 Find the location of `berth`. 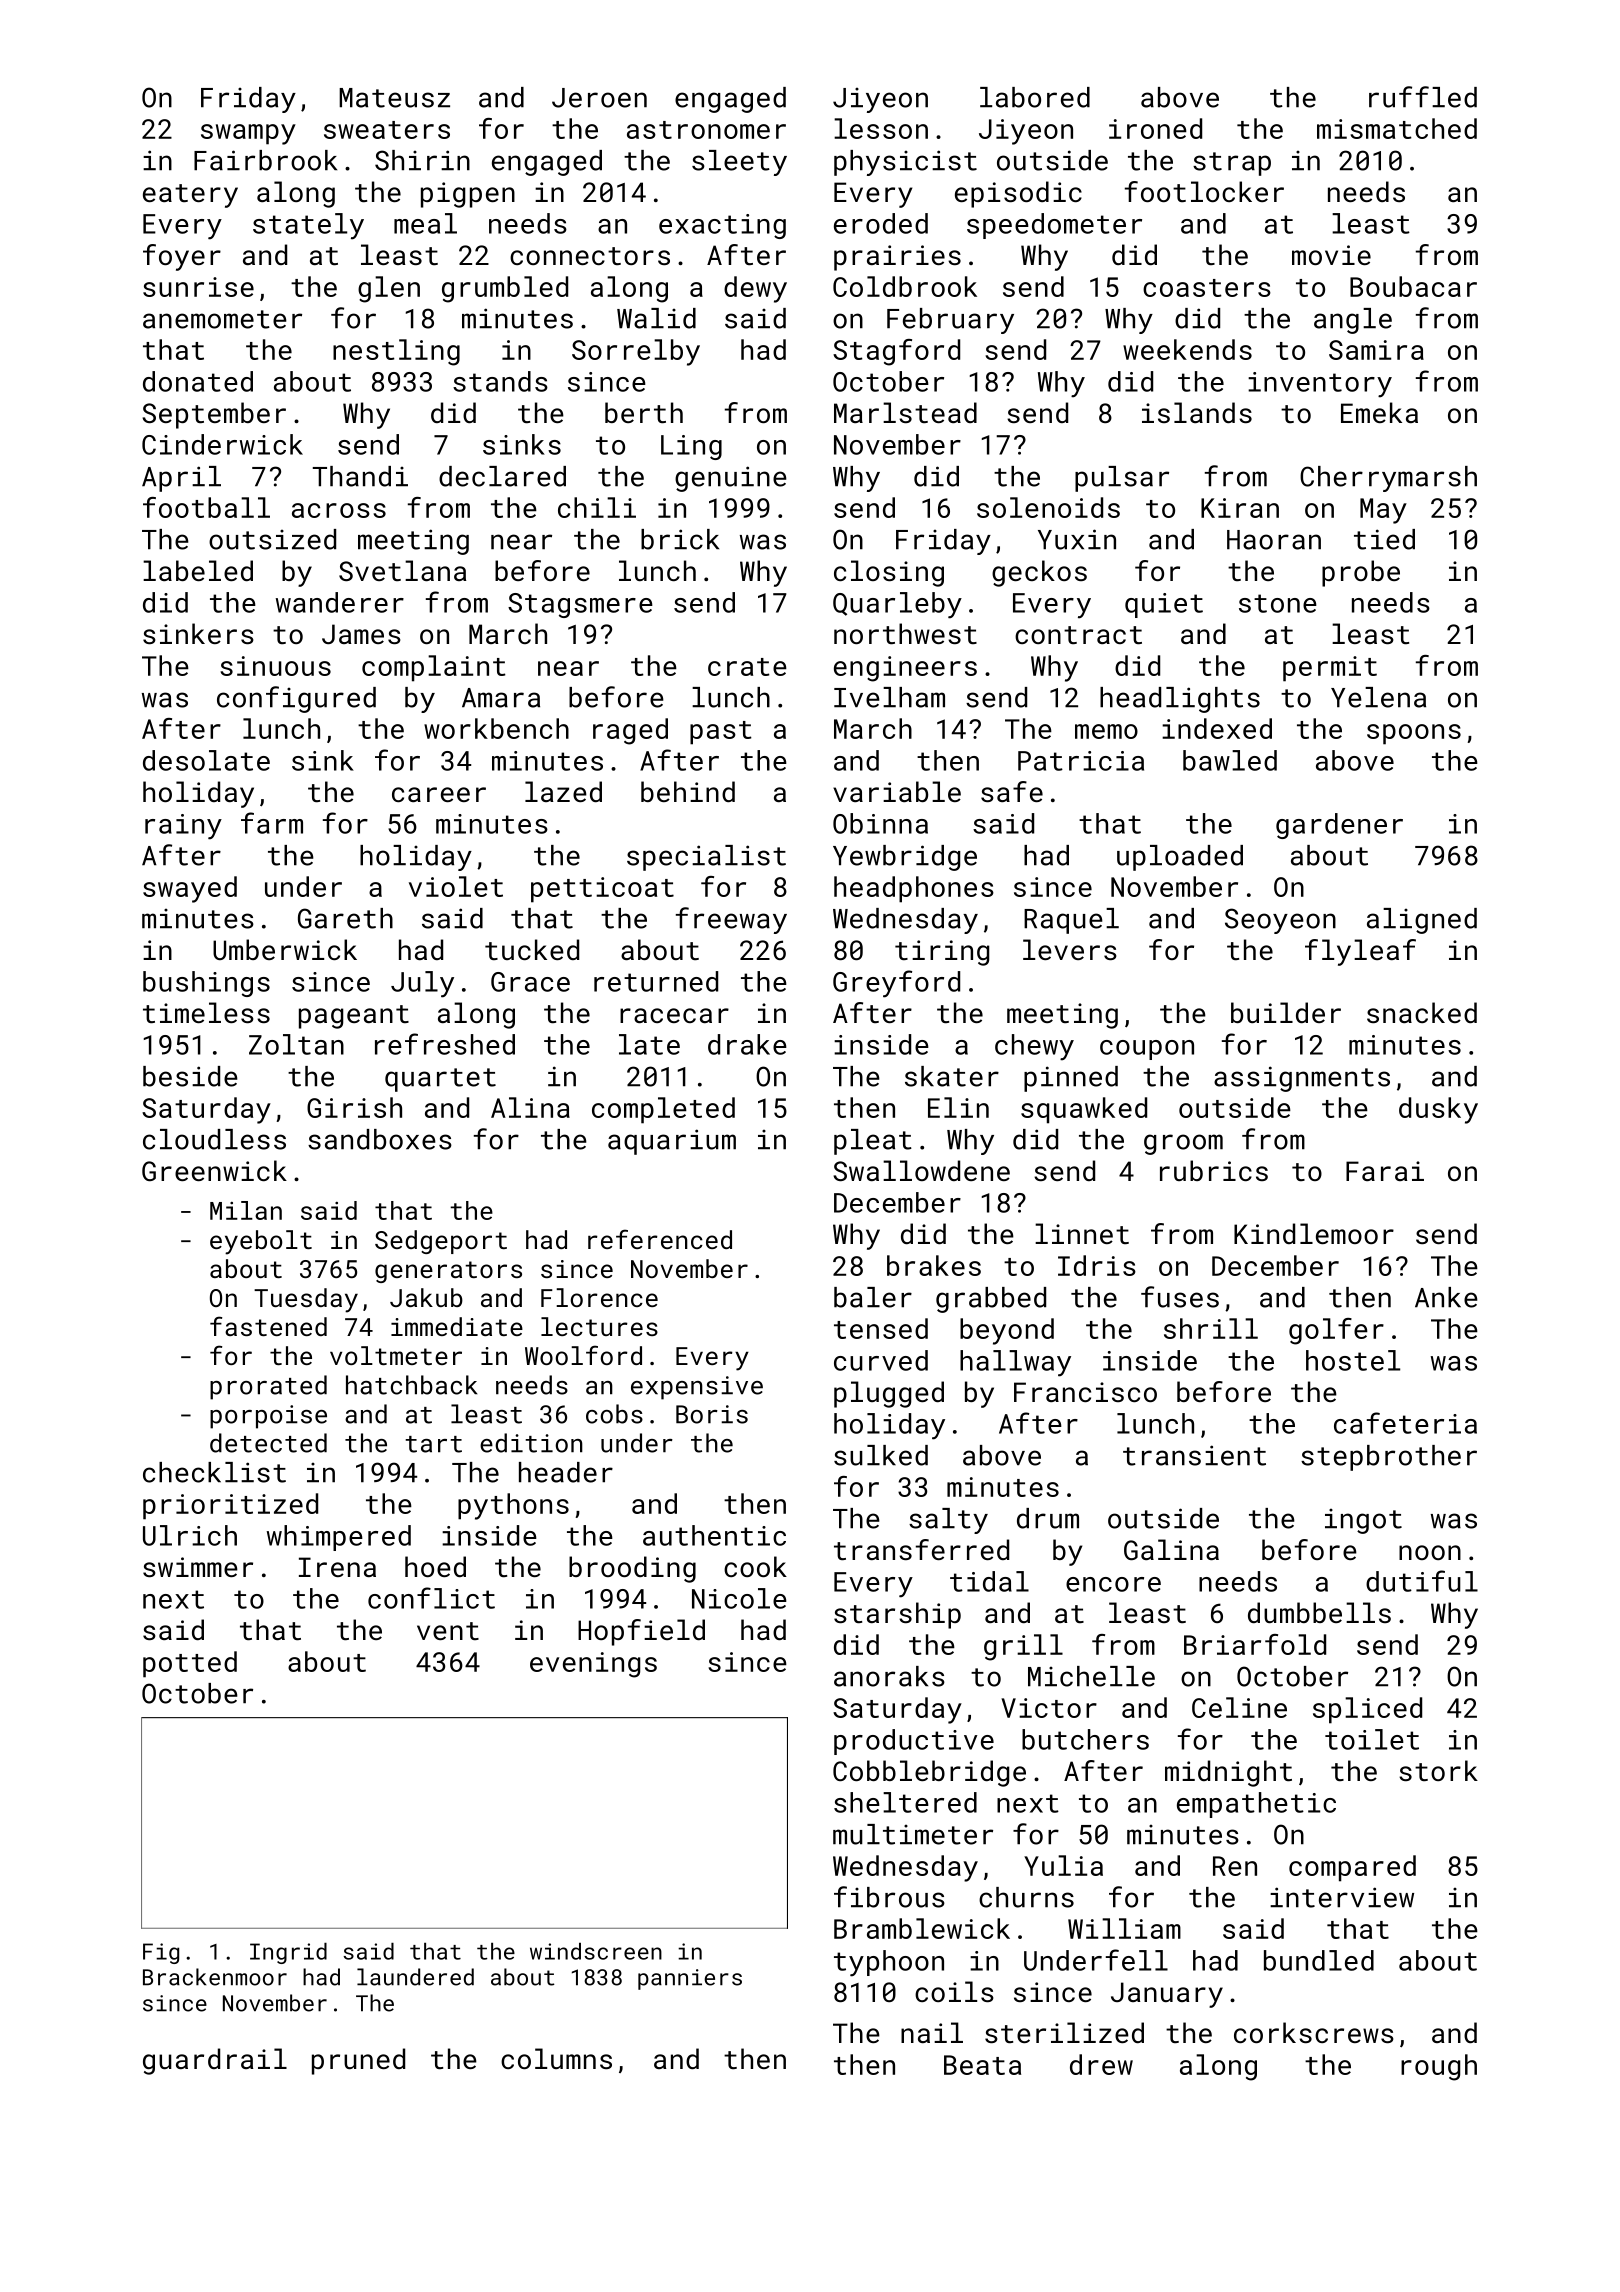

berth is located at coordinates (644, 413).
